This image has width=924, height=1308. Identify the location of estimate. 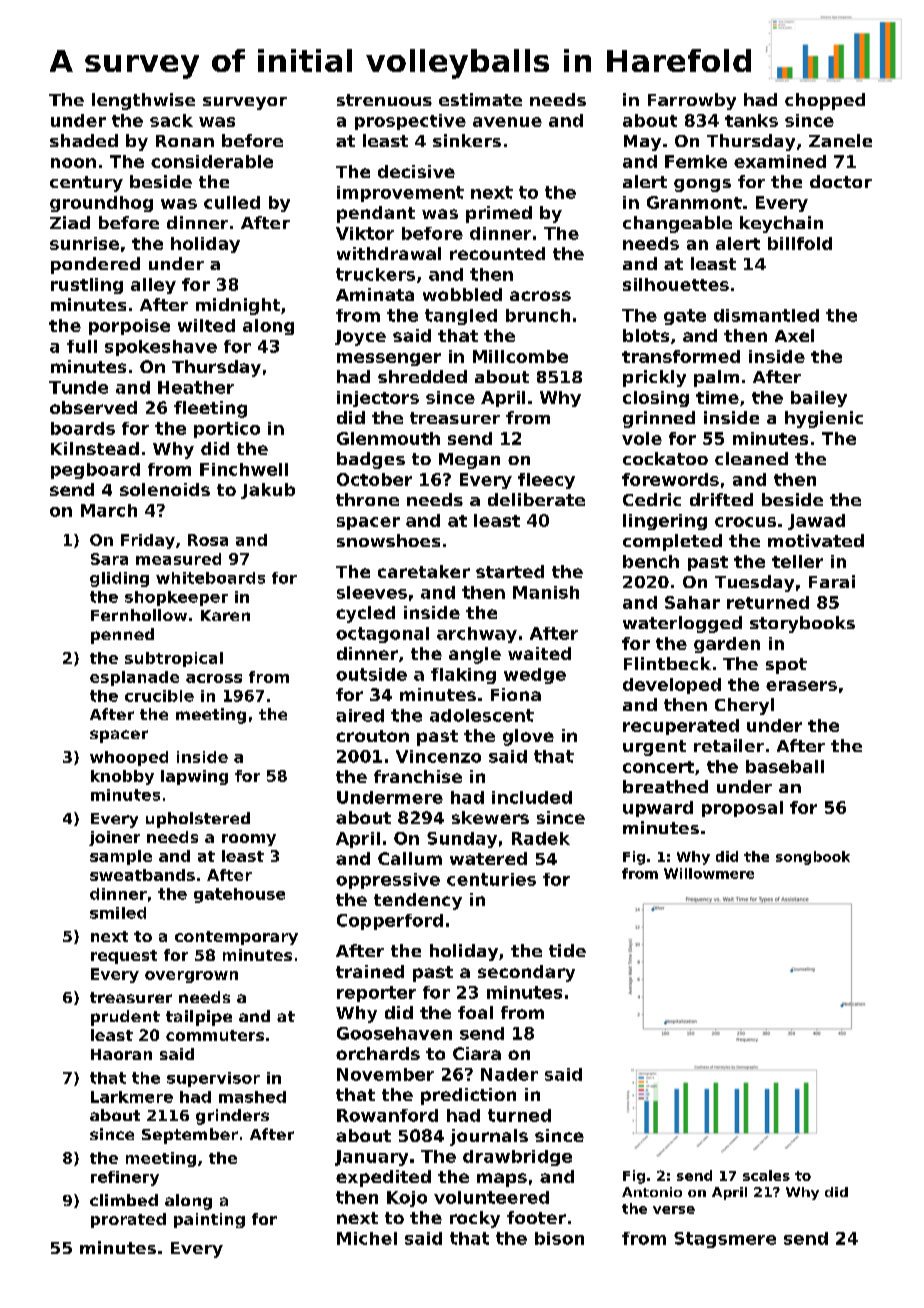
(480, 99).
